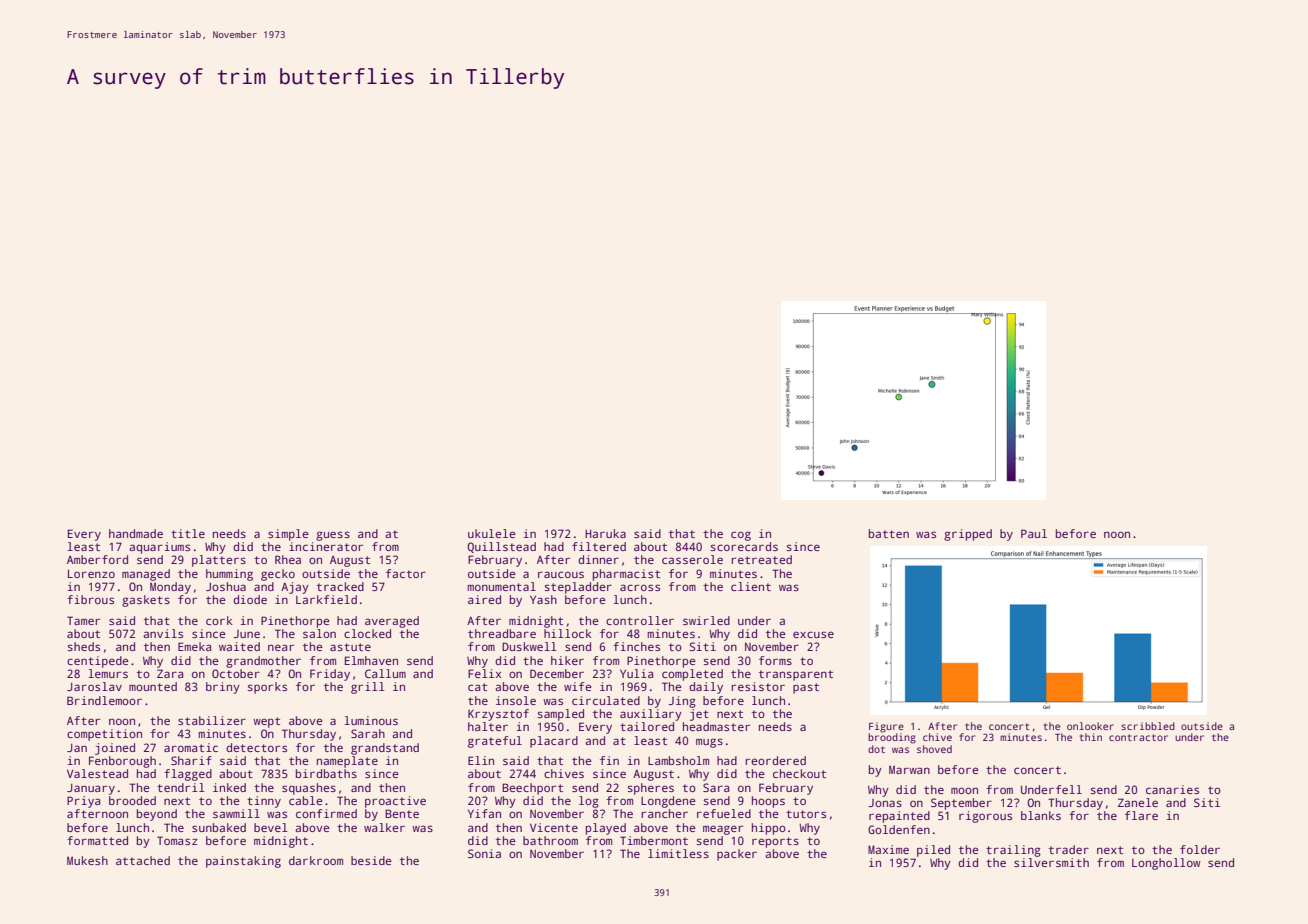 This screenshot has height=924, width=1308. What do you see at coordinates (115, 749) in the screenshot?
I see `joined` at bounding box center [115, 749].
